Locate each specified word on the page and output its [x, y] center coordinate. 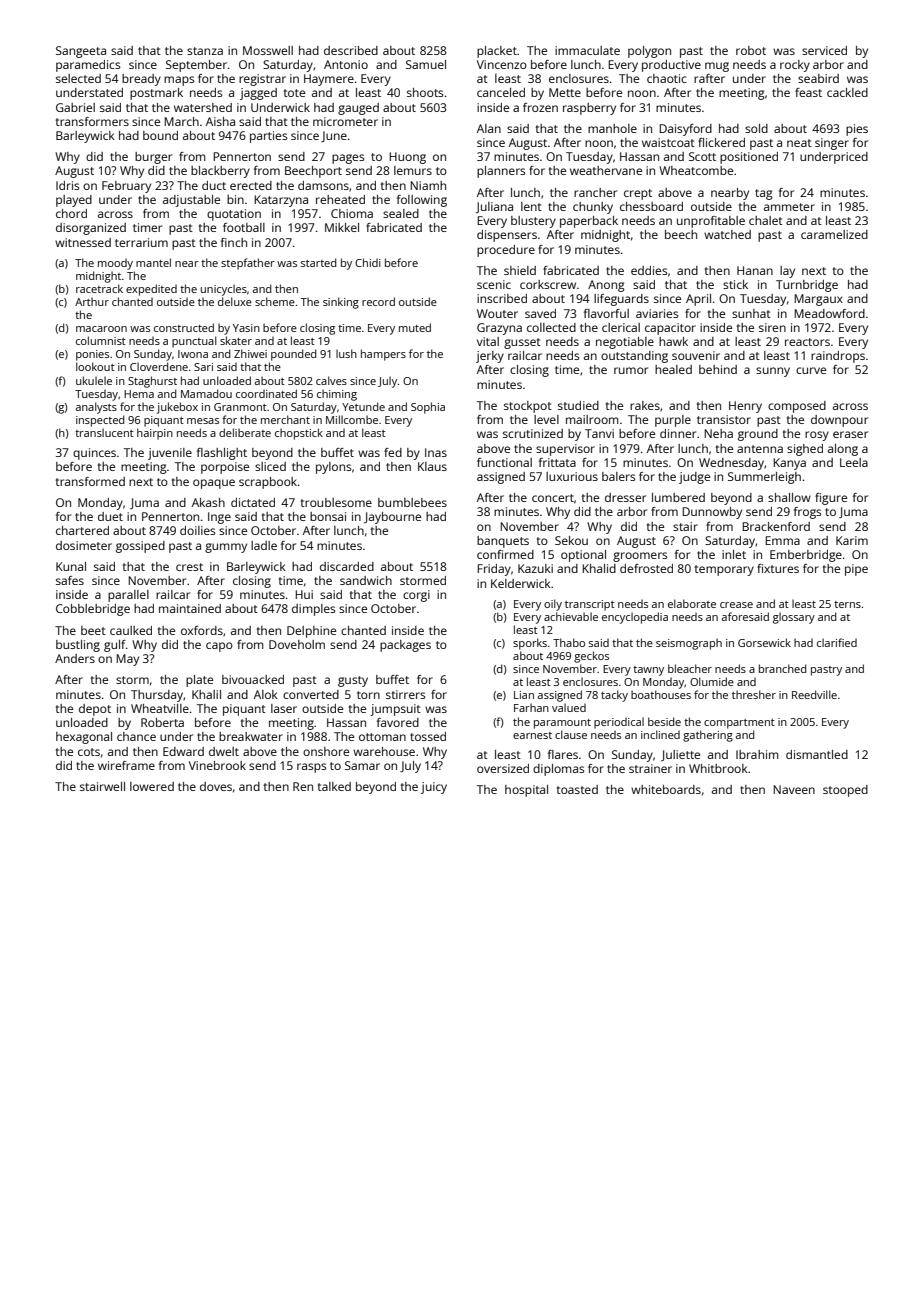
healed [673, 369]
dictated [253, 502]
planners [501, 172]
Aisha [220, 121]
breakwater [251, 736]
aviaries [657, 313]
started [318, 262]
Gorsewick [764, 642]
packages [405, 646]
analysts [96, 408]
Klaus [432, 466]
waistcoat [668, 142]
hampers [383, 355]
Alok [266, 694]
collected [551, 327]
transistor [724, 419]
